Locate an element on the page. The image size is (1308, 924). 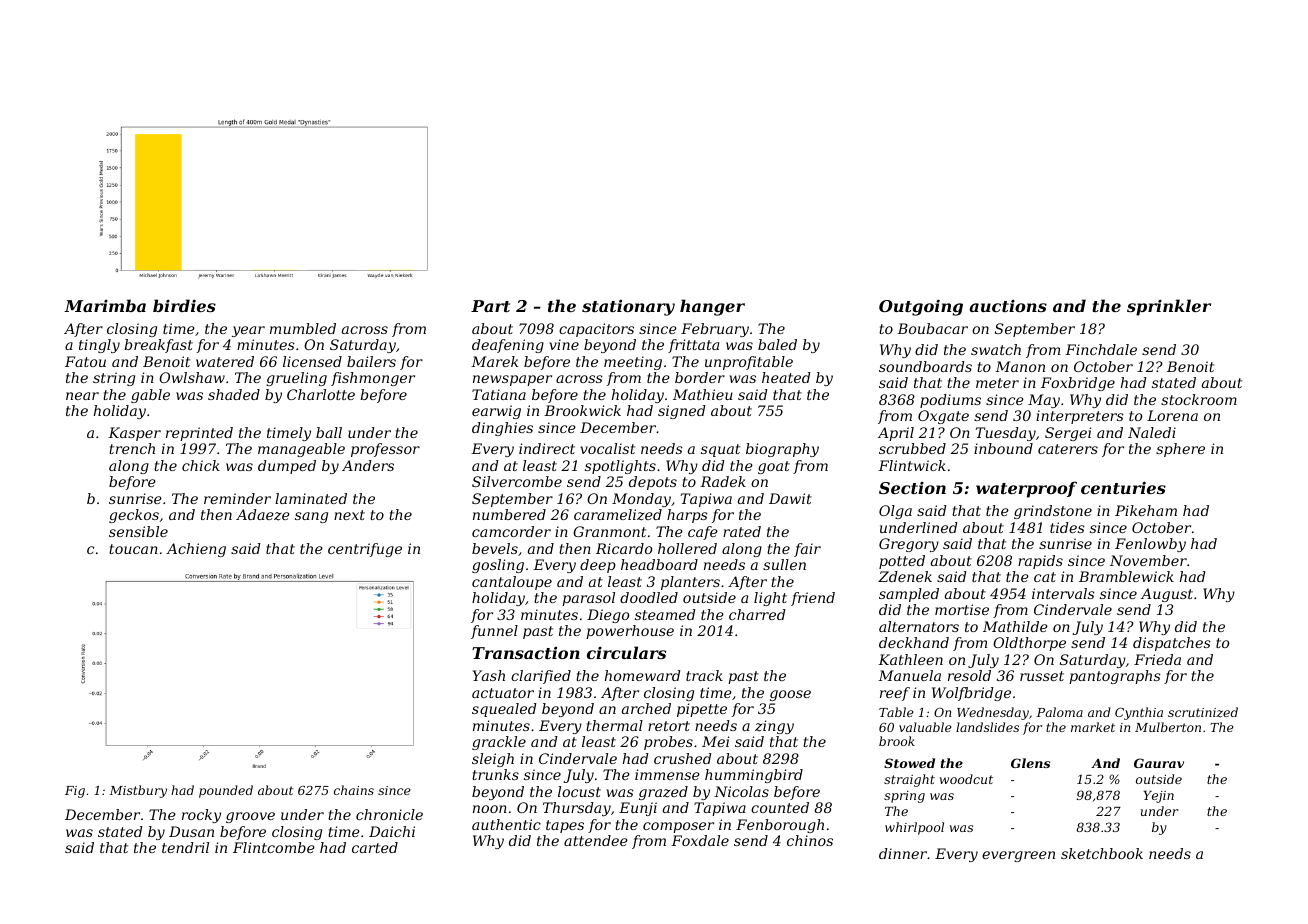
Manon is located at coordinates (1020, 366).
